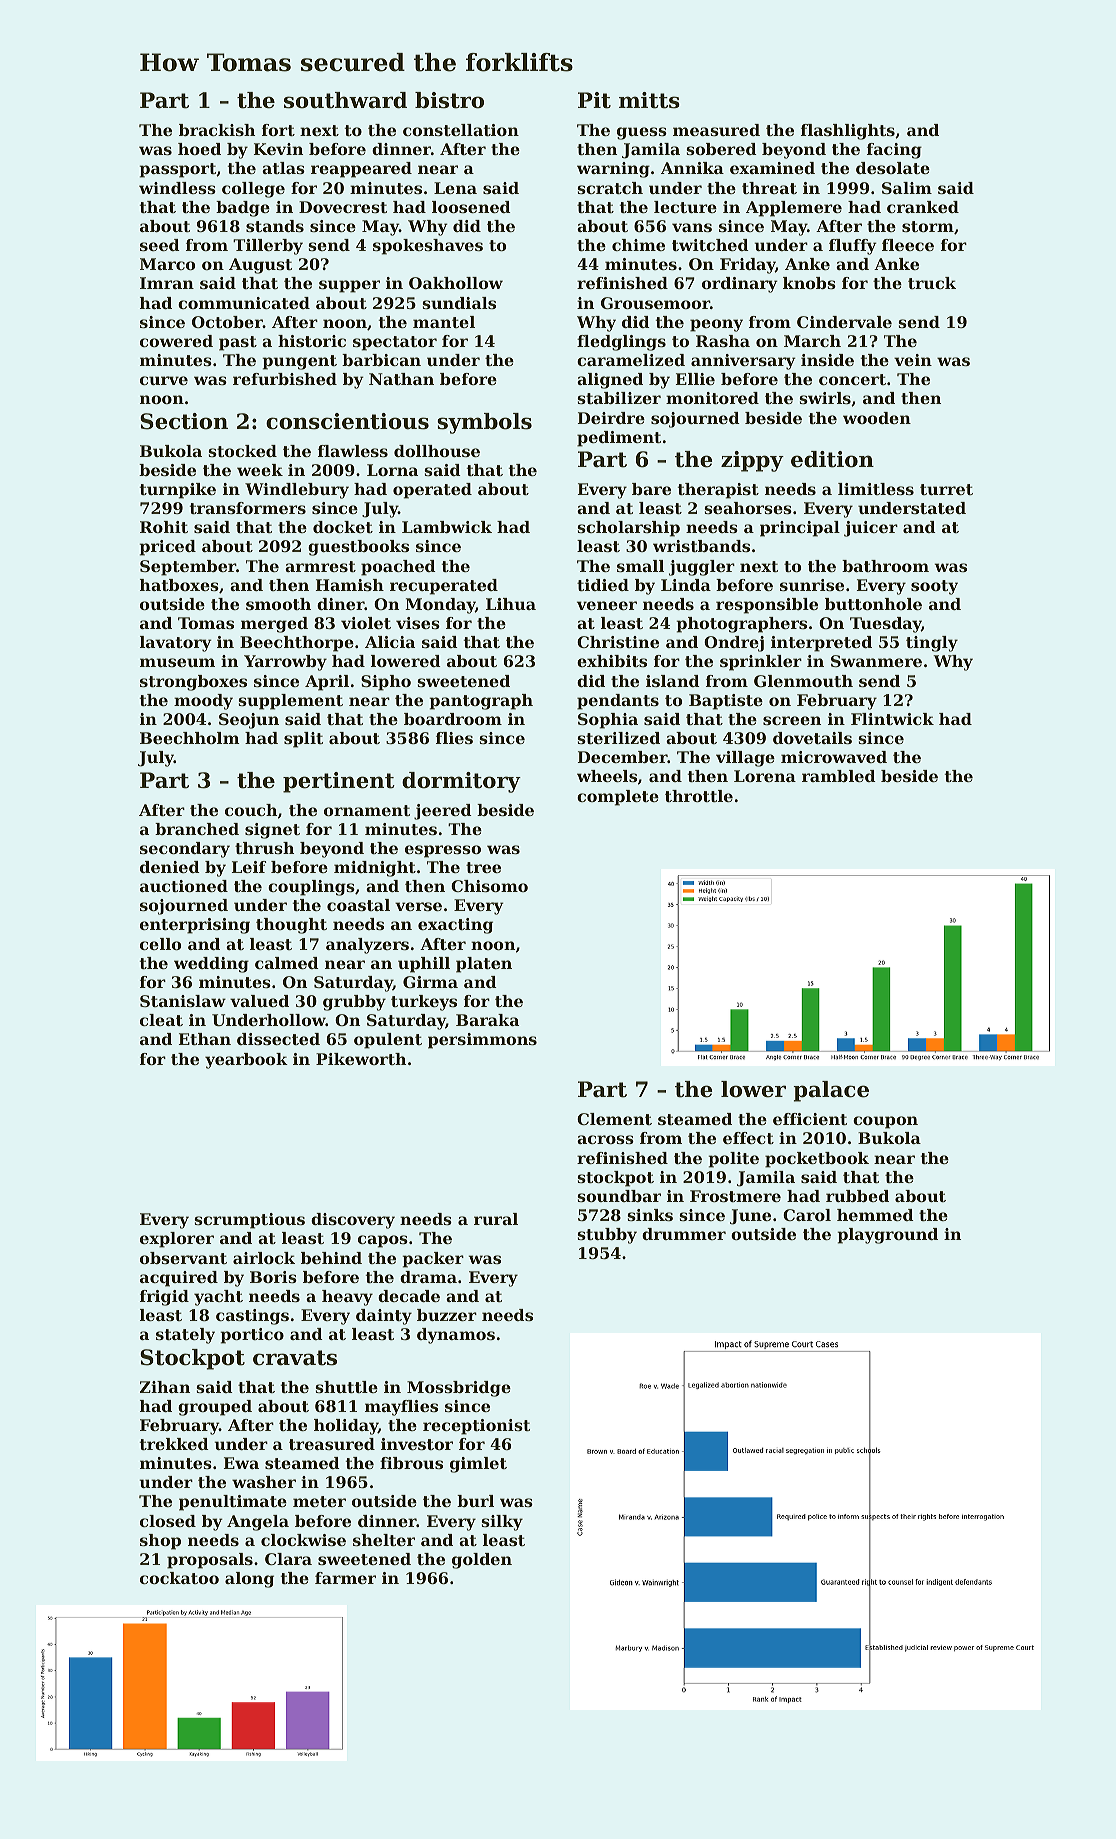  Describe the element at coordinates (812, 738) in the screenshot. I see `dovetails` at that location.
